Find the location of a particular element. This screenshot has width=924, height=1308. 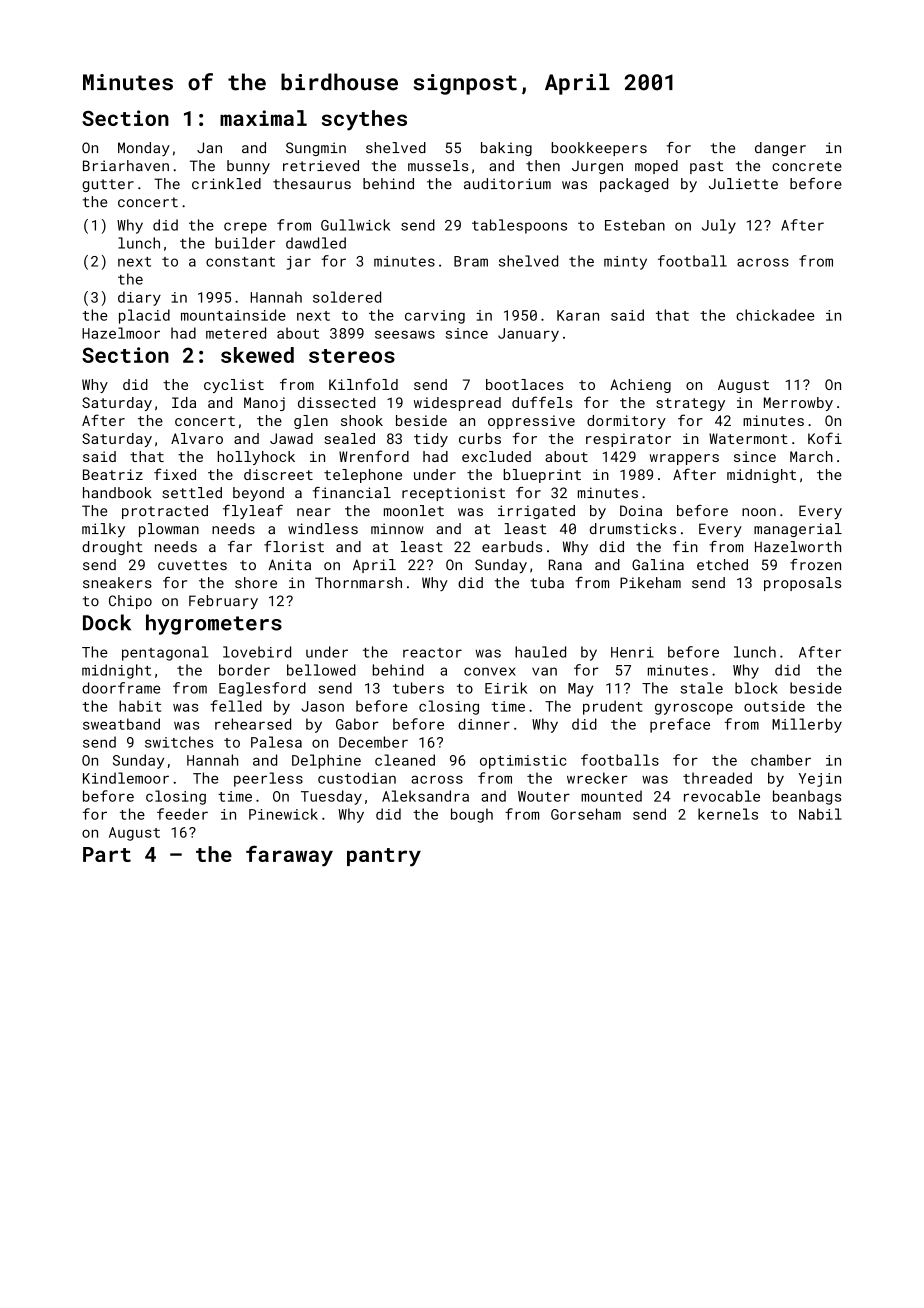

stale is located at coordinates (701, 688).
